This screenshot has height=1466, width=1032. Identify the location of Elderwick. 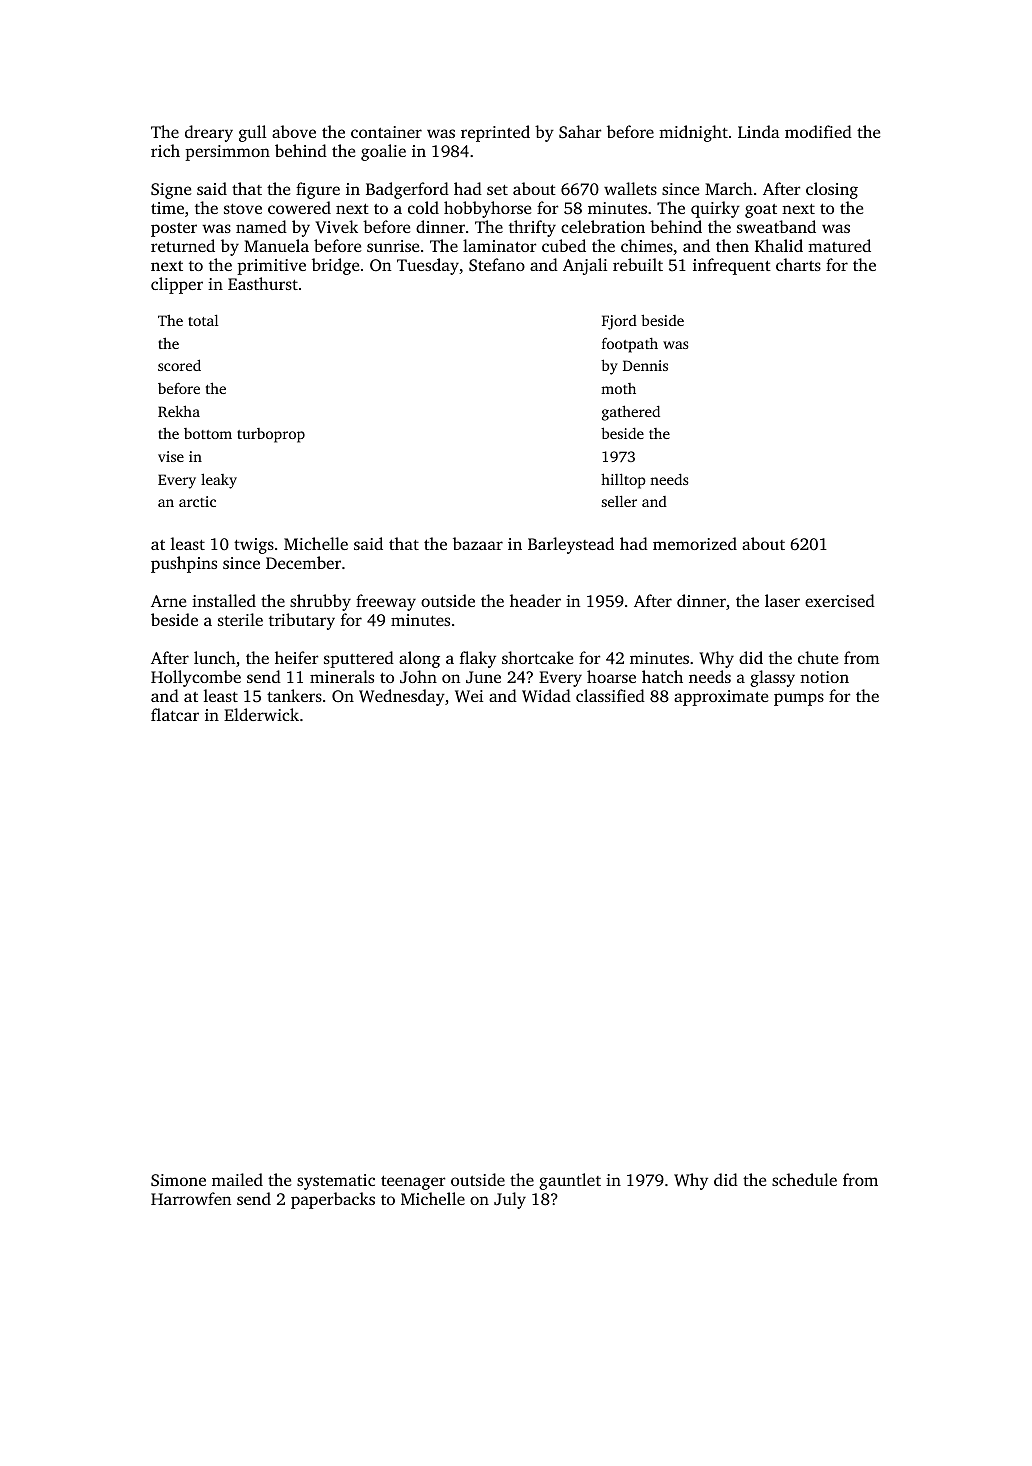
(261, 714).
